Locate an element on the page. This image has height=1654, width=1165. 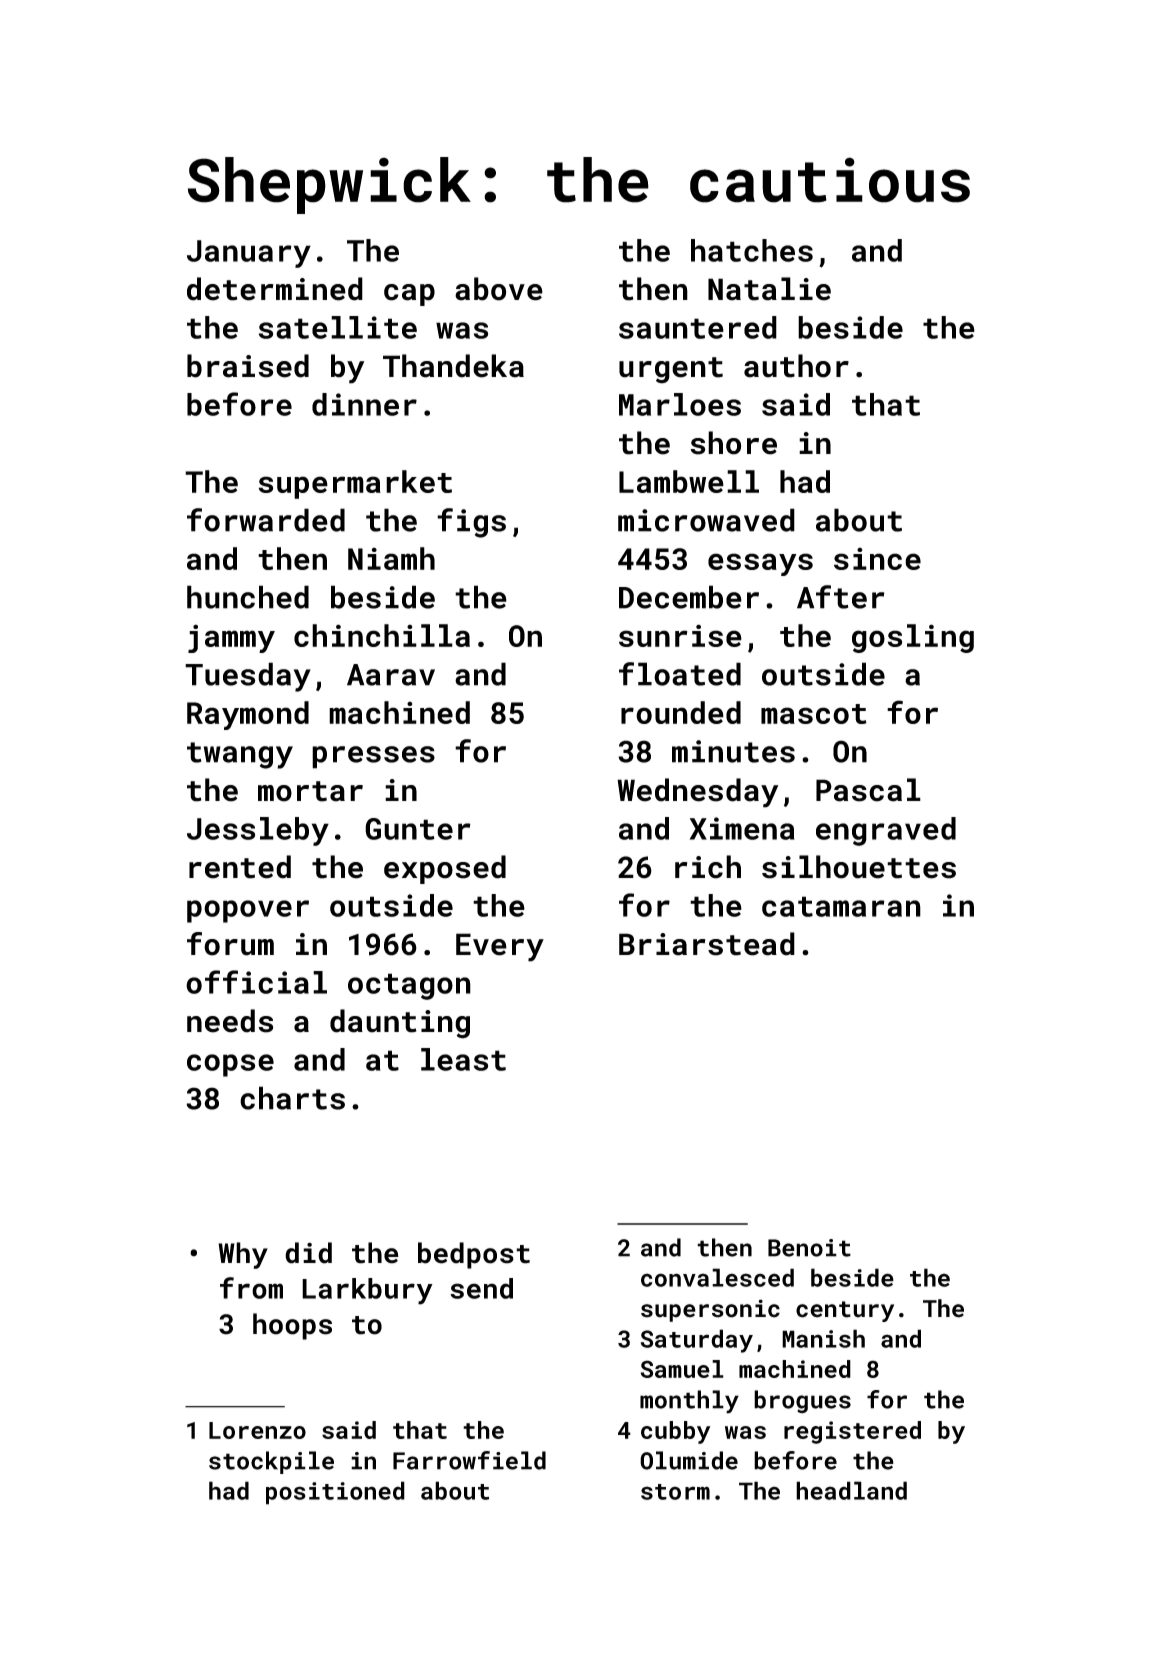
stockpile is located at coordinates (271, 1462).
